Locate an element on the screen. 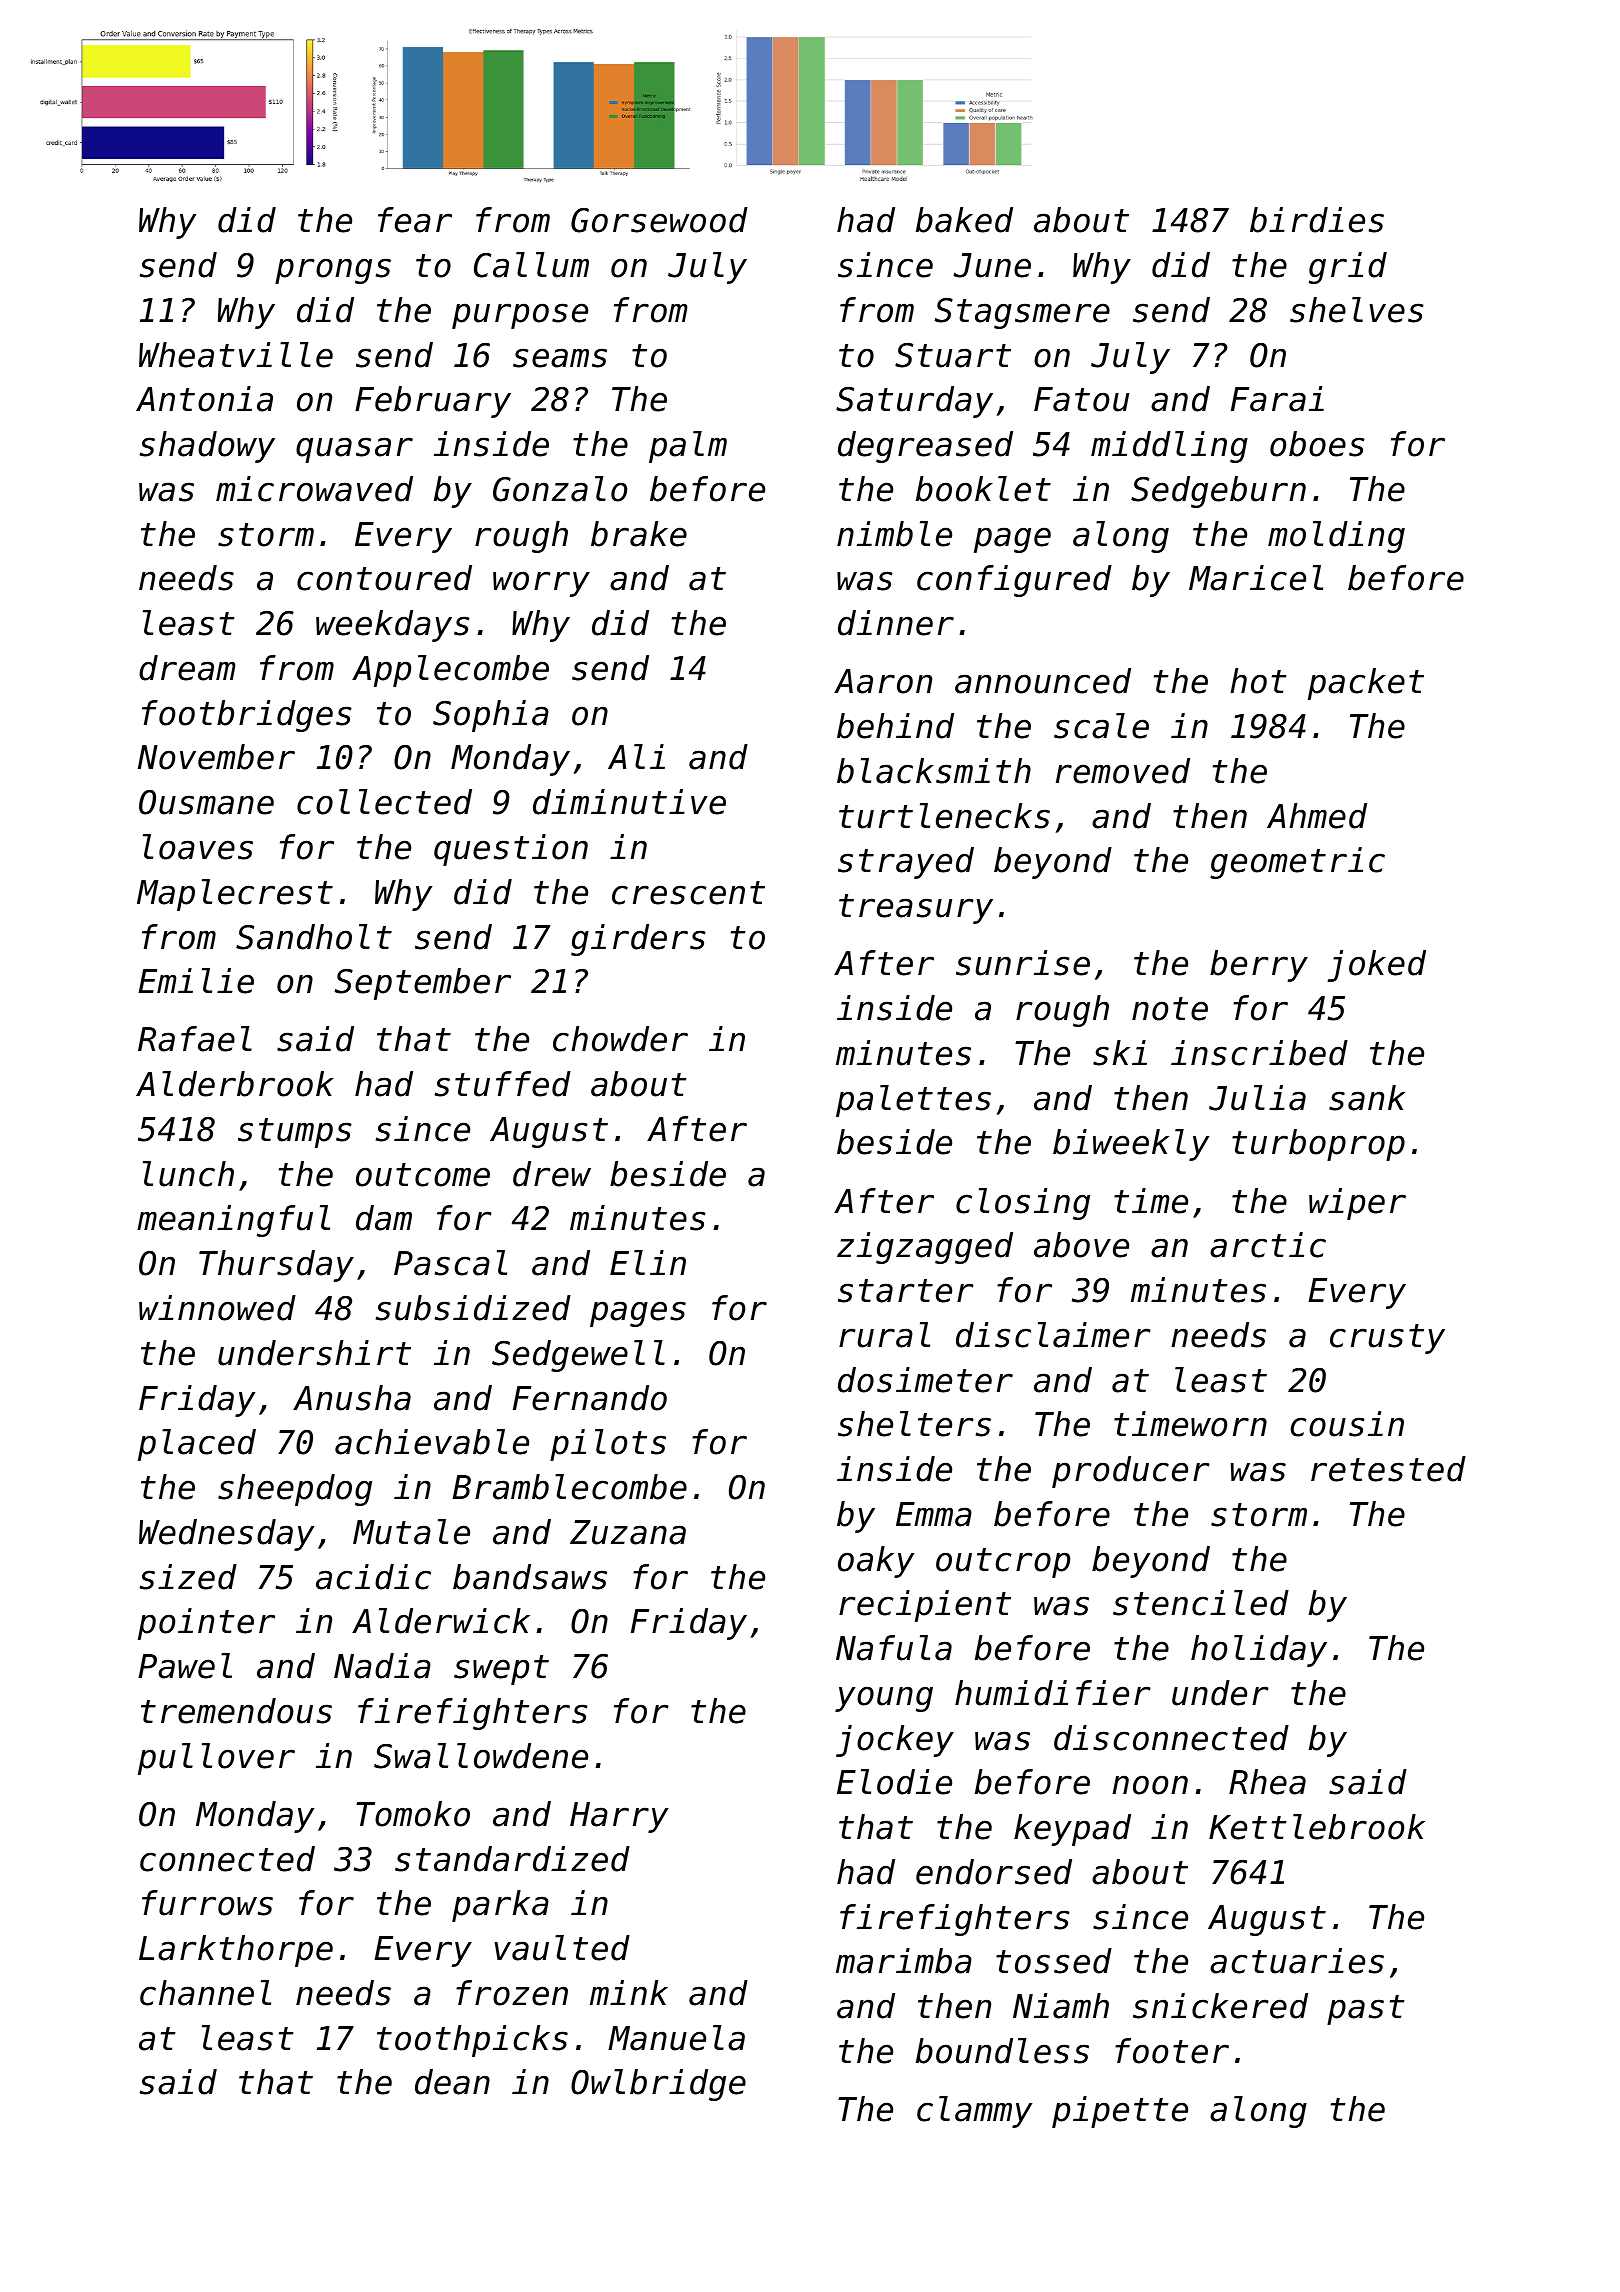 This screenshot has height=2292, width=1620. parka is located at coordinates (500, 1906).
